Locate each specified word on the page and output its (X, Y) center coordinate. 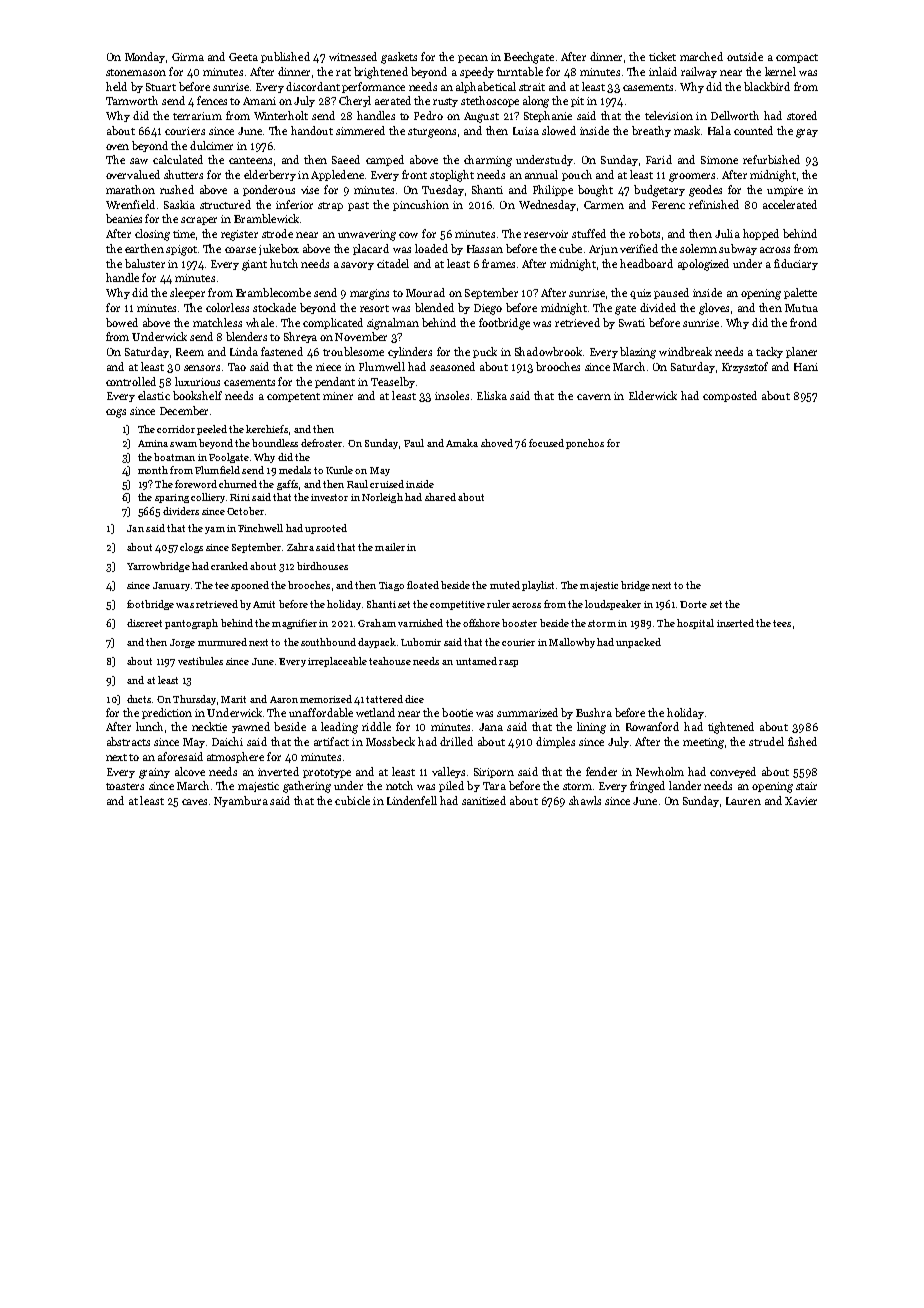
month (153, 470)
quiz (640, 294)
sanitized (484, 800)
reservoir (546, 234)
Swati (632, 323)
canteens (250, 160)
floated (423, 585)
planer (801, 352)
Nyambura (241, 801)
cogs (116, 413)
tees (782, 623)
